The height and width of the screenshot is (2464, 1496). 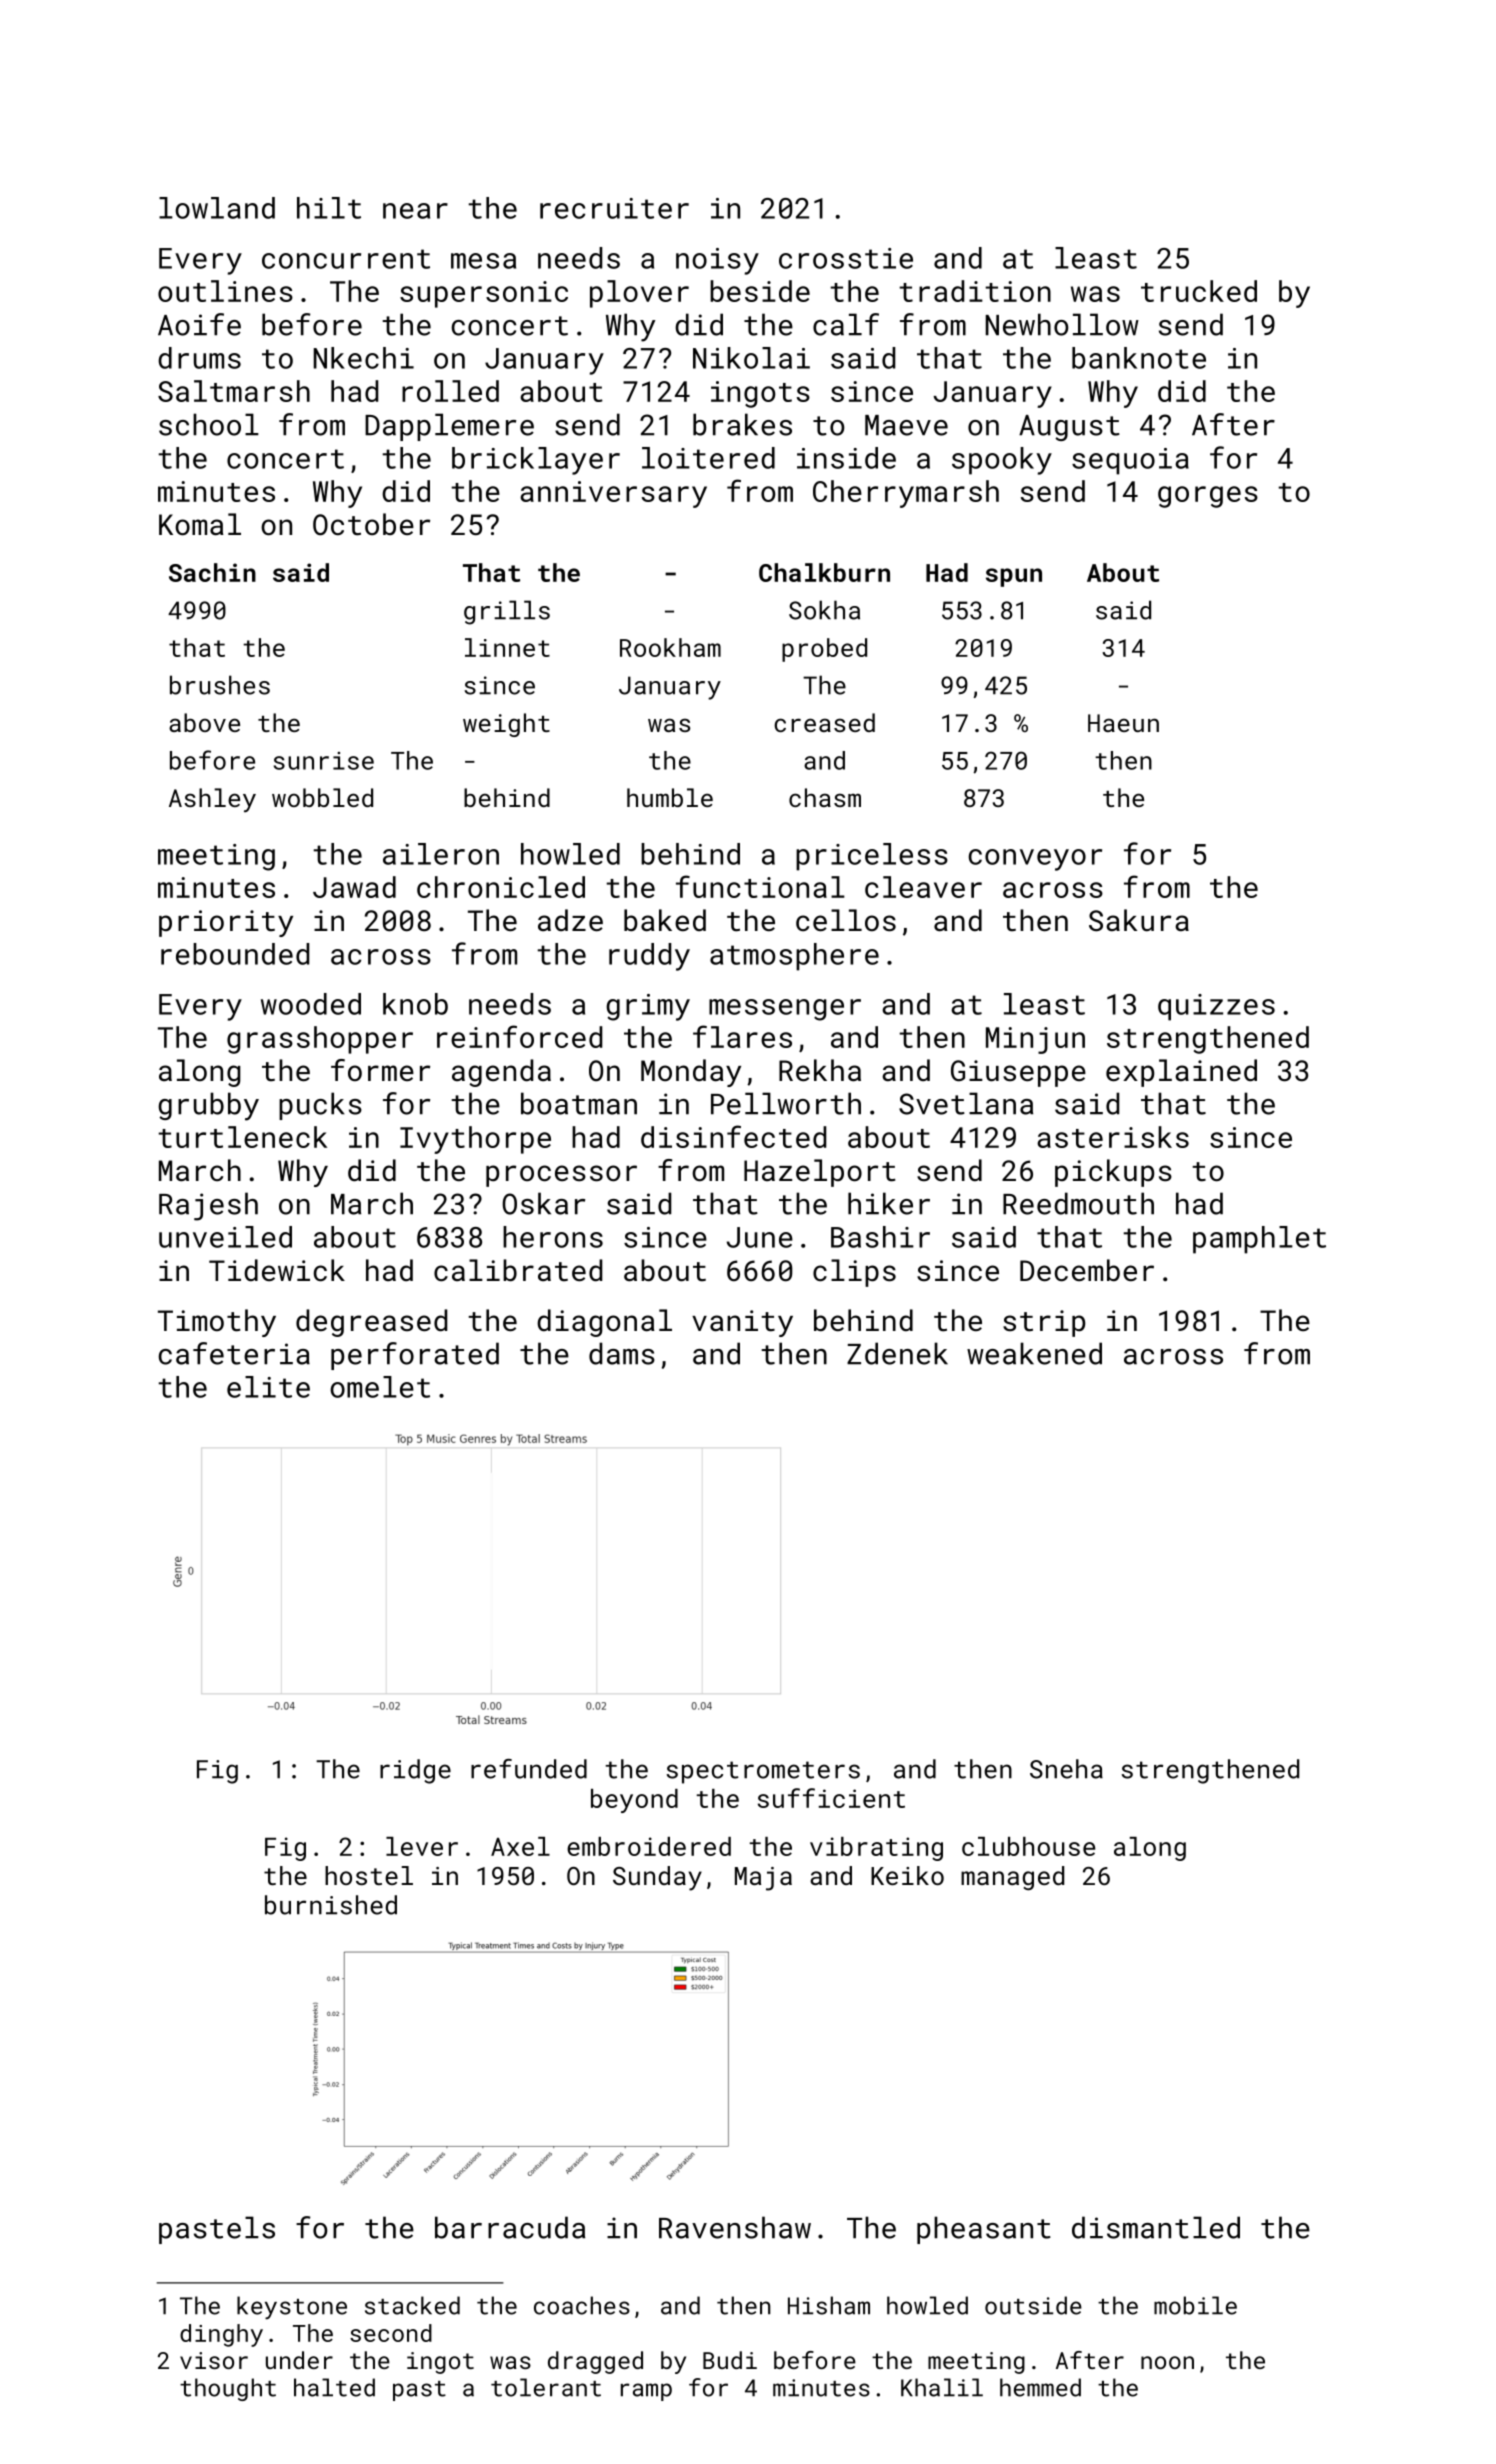 I want to click on trucked, so click(x=1199, y=291).
